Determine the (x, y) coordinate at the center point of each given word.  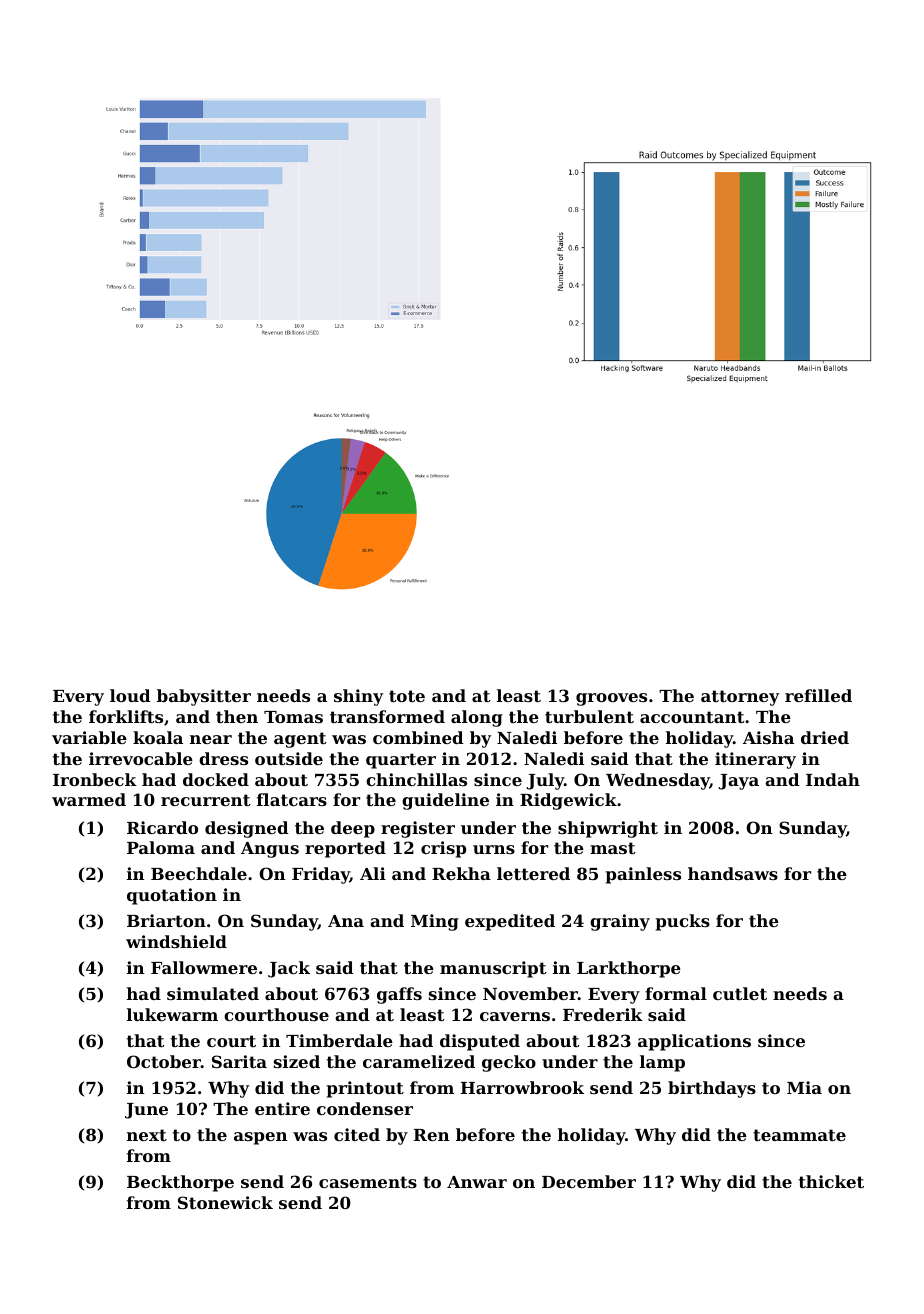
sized (297, 1061)
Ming (435, 922)
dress (223, 758)
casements (368, 1182)
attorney (740, 698)
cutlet (740, 993)
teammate (799, 1135)
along (477, 718)
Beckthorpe (180, 1183)
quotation (172, 896)
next (147, 1135)
